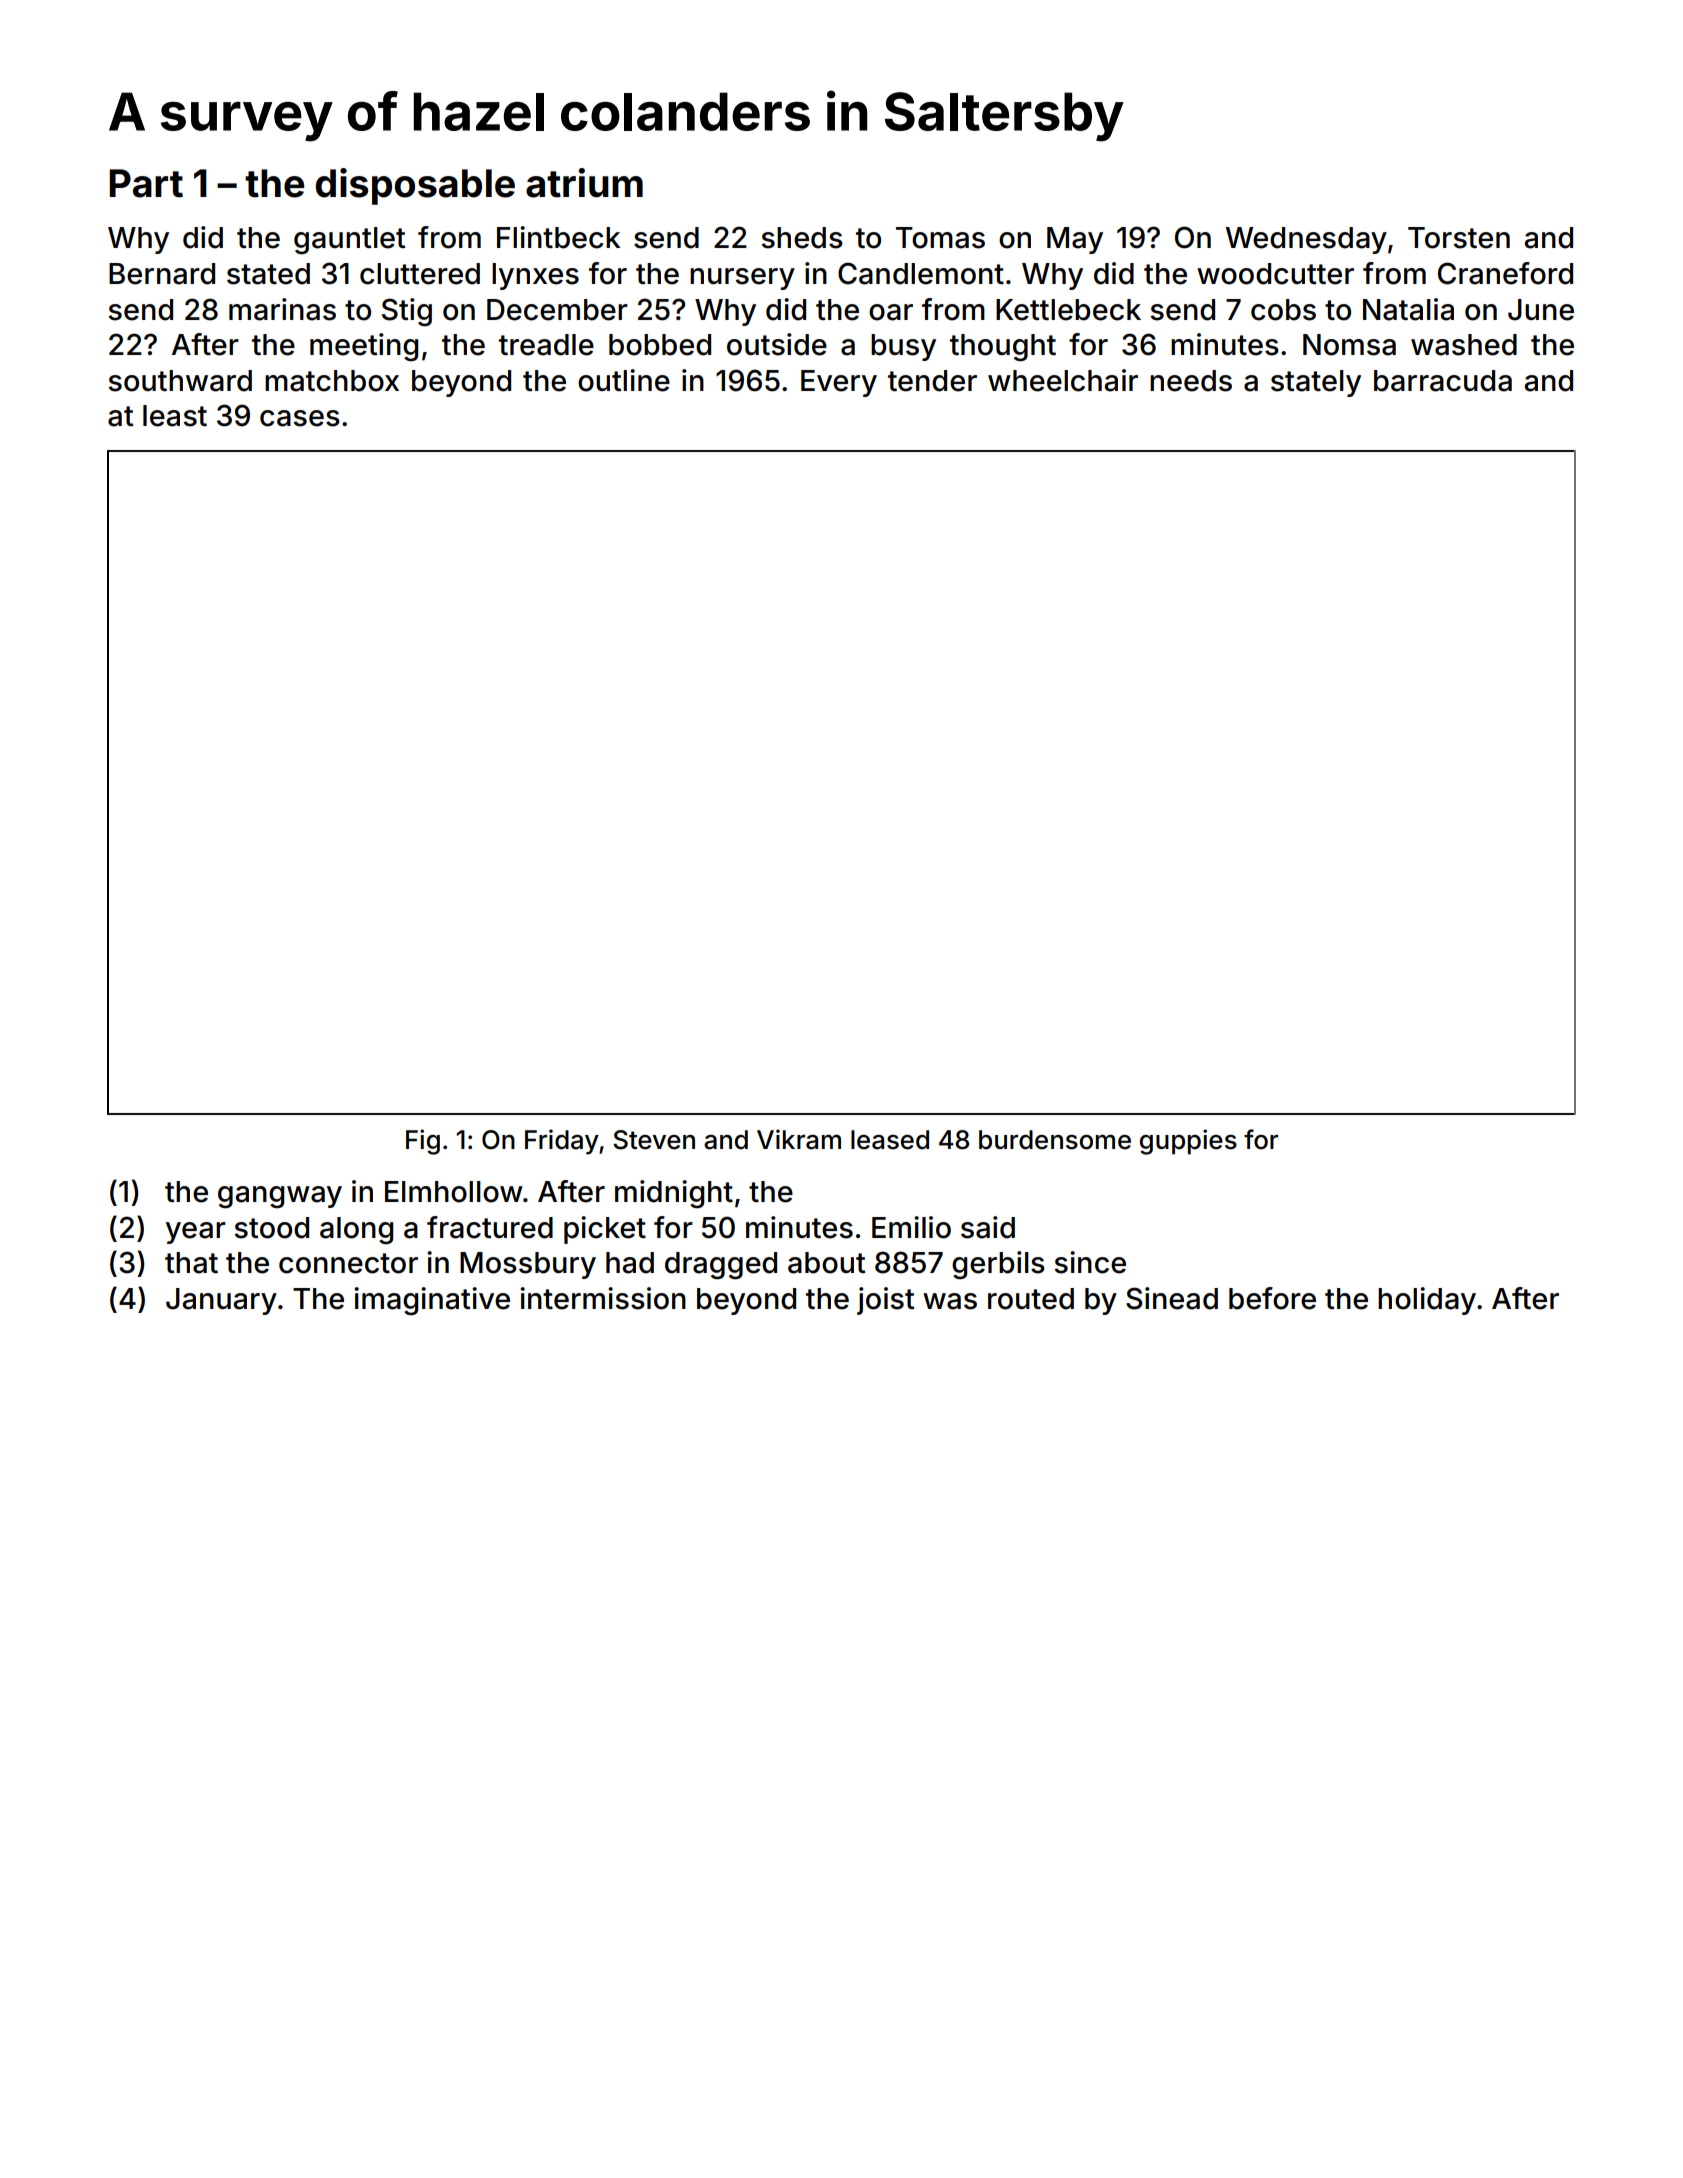  What do you see at coordinates (1349, 345) in the screenshot?
I see `Nomsa` at bounding box center [1349, 345].
